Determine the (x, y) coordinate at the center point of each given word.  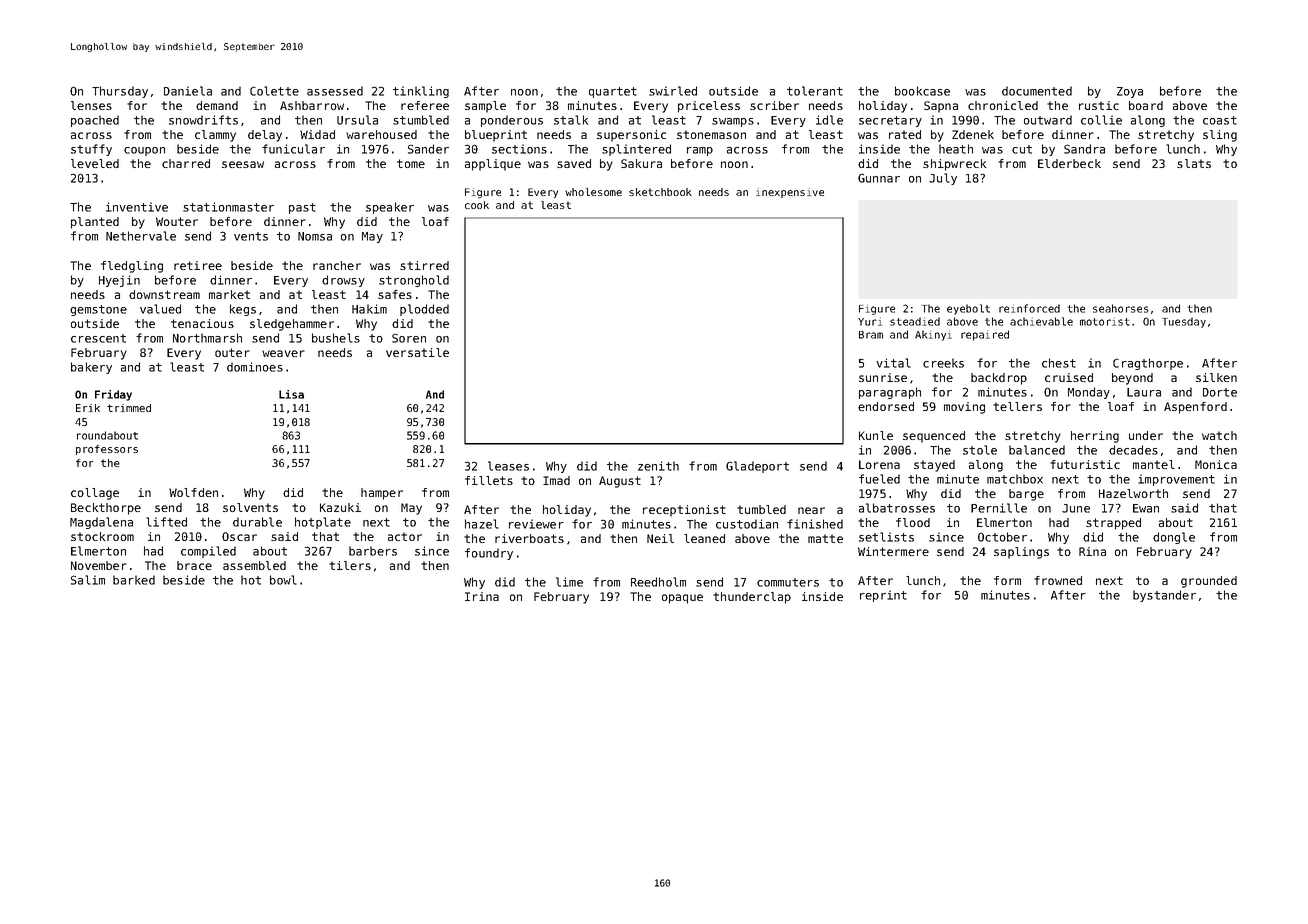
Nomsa (315, 236)
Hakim (369, 309)
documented (1037, 91)
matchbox (1015, 479)
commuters (788, 582)
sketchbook (660, 192)
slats (1194, 163)
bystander (1164, 596)
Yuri (870, 321)
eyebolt (968, 309)
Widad (317, 134)
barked (134, 580)
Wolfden (193, 492)
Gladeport (757, 467)
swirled (673, 91)
